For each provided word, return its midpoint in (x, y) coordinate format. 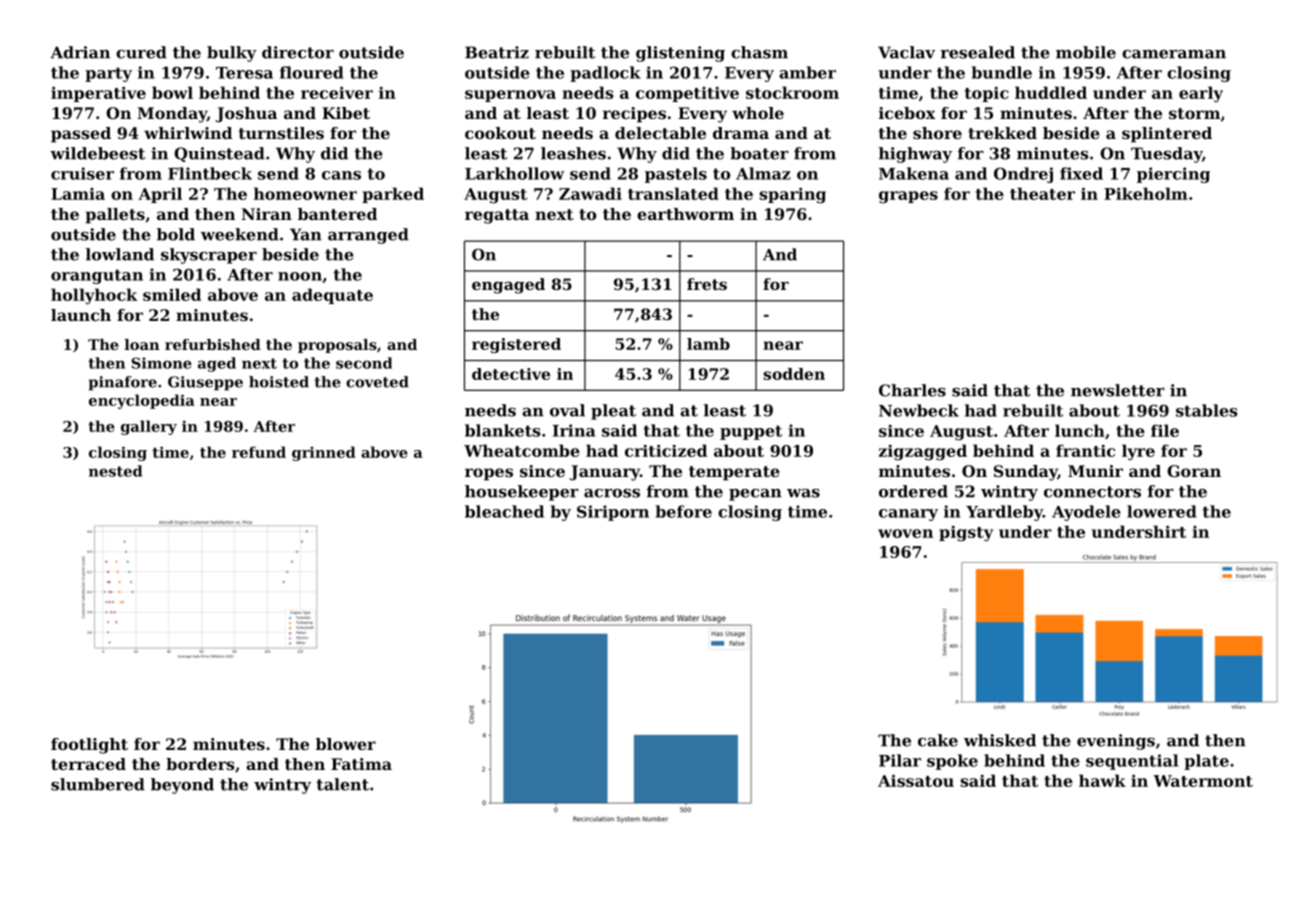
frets (707, 284)
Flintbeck (210, 173)
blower (346, 744)
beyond (182, 786)
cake (938, 740)
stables (1206, 410)
